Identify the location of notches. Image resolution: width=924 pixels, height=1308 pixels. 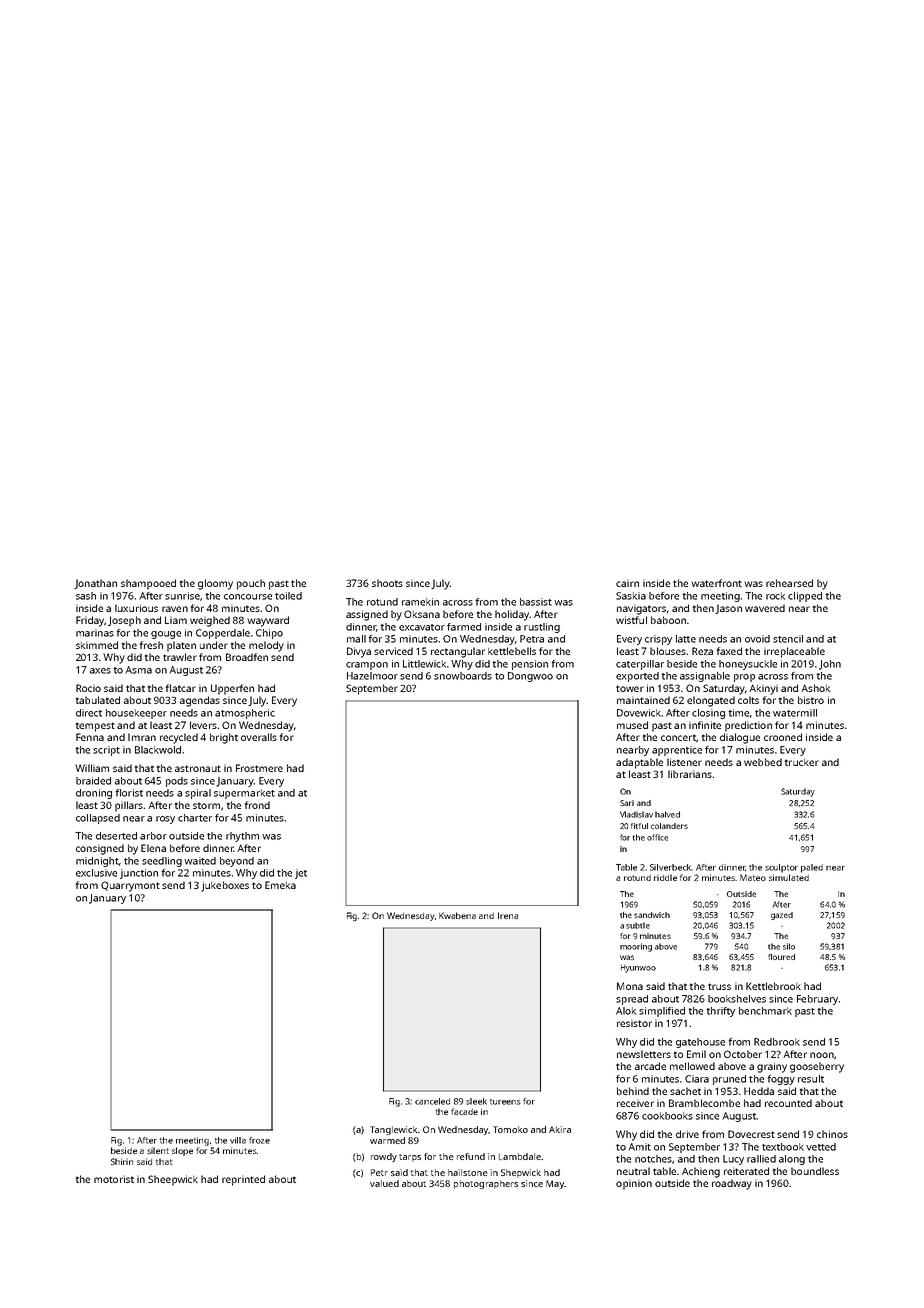
(653, 1159).
